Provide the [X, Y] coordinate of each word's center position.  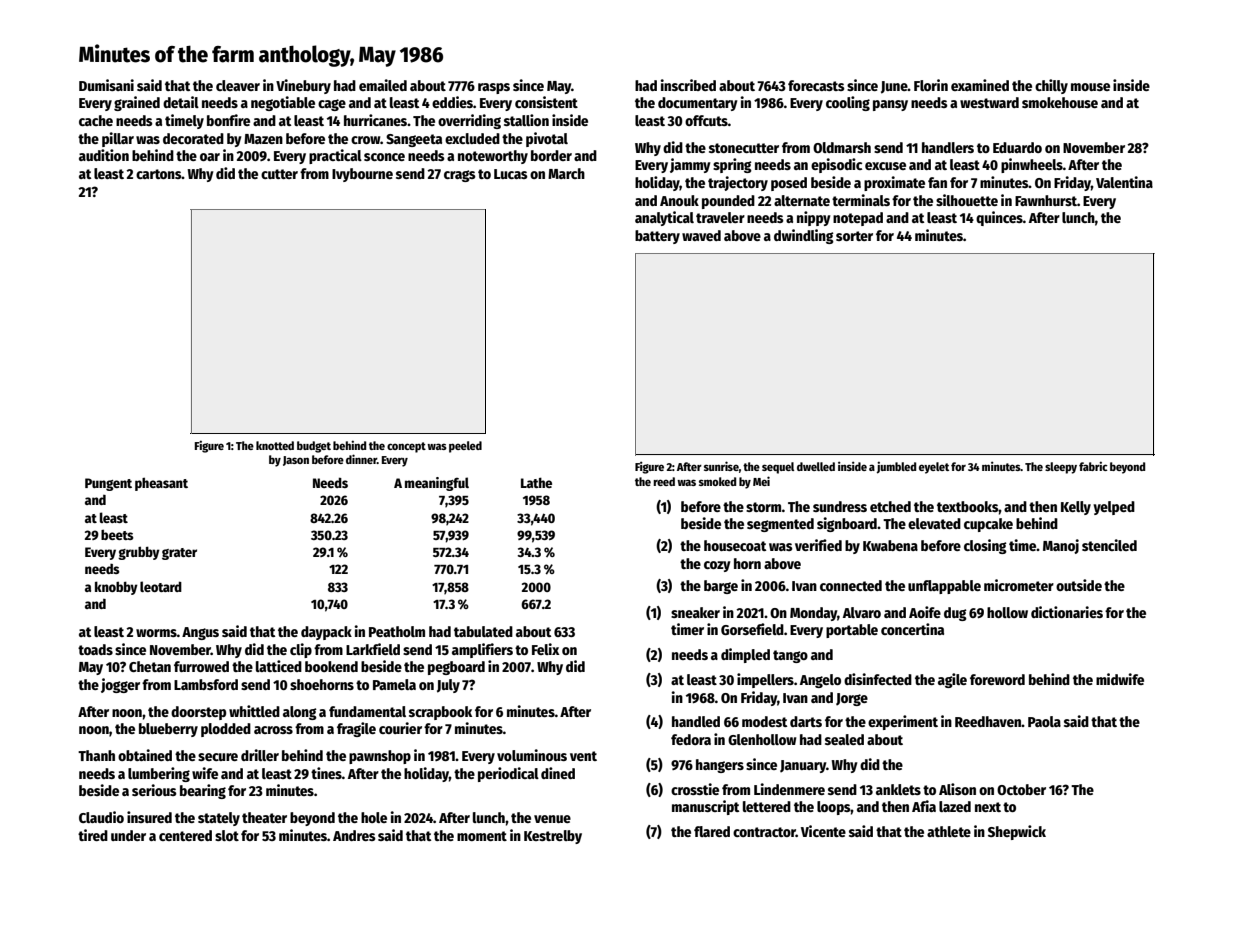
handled [696, 721]
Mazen [263, 139]
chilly [1051, 86]
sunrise [721, 466]
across [273, 730]
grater [179, 554]
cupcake [988, 525]
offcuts [706, 120]
